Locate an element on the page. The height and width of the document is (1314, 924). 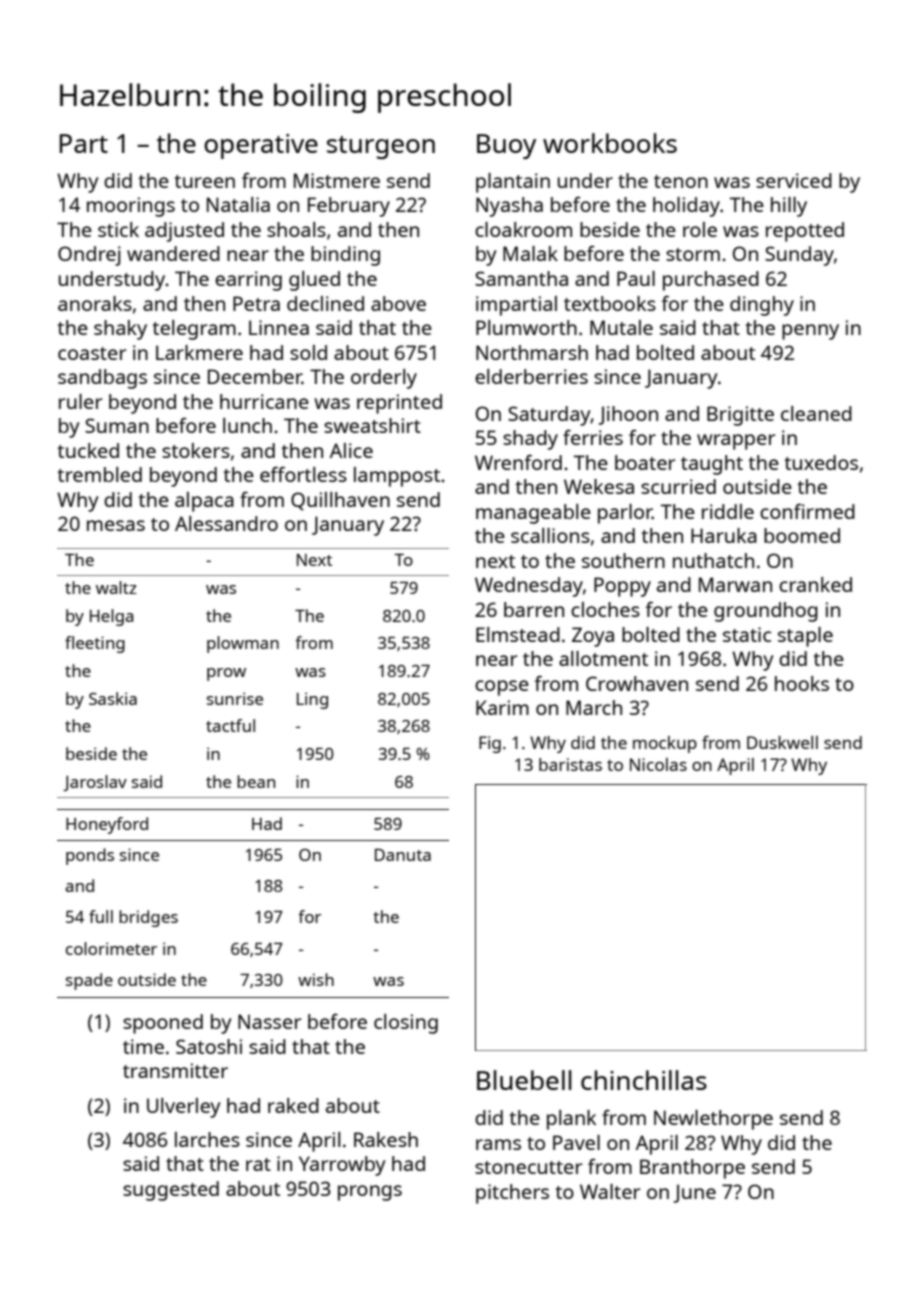
Fig is located at coordinates (490, 744).
